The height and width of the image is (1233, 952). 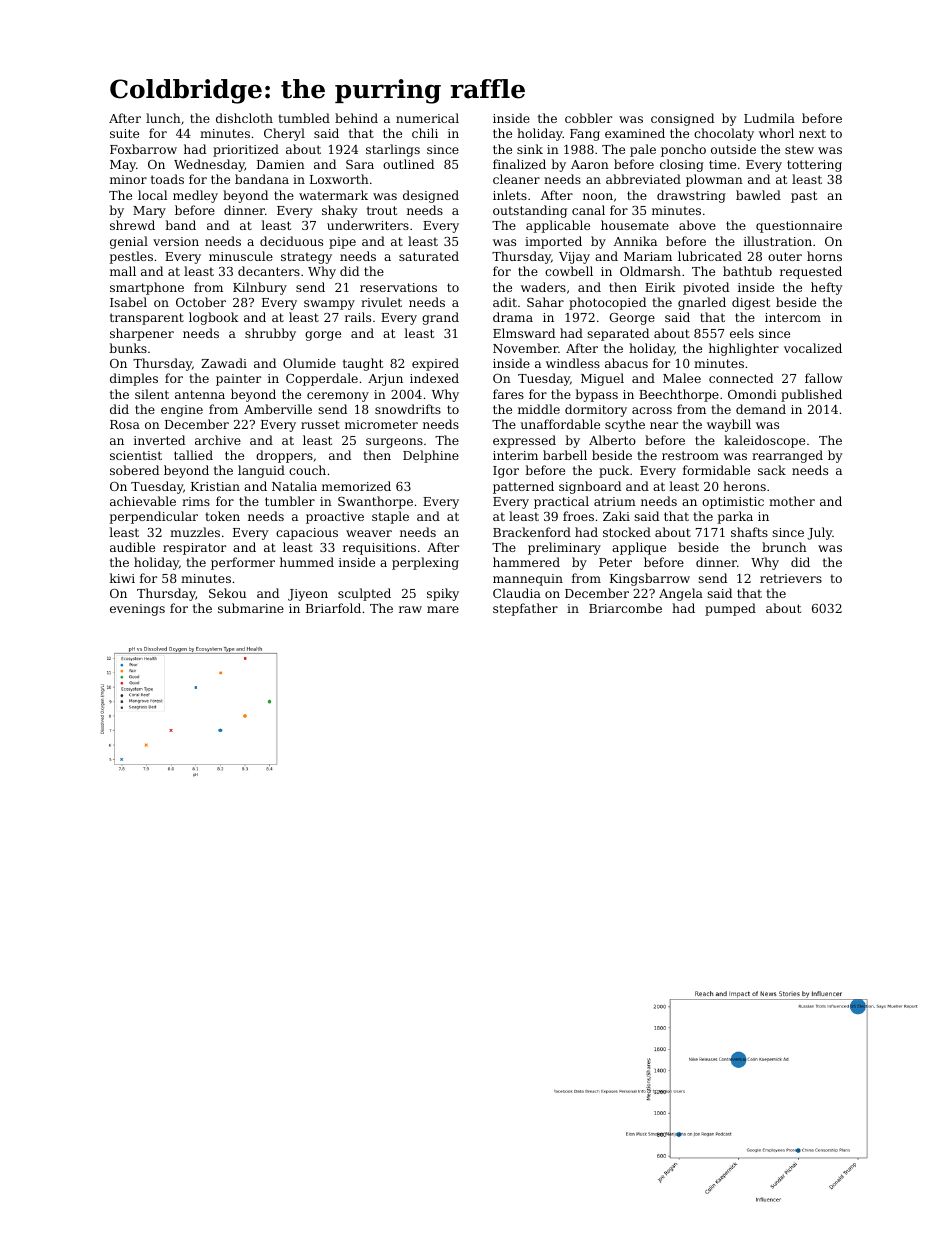 I want to click on chili, so click(x=425, y=133).
